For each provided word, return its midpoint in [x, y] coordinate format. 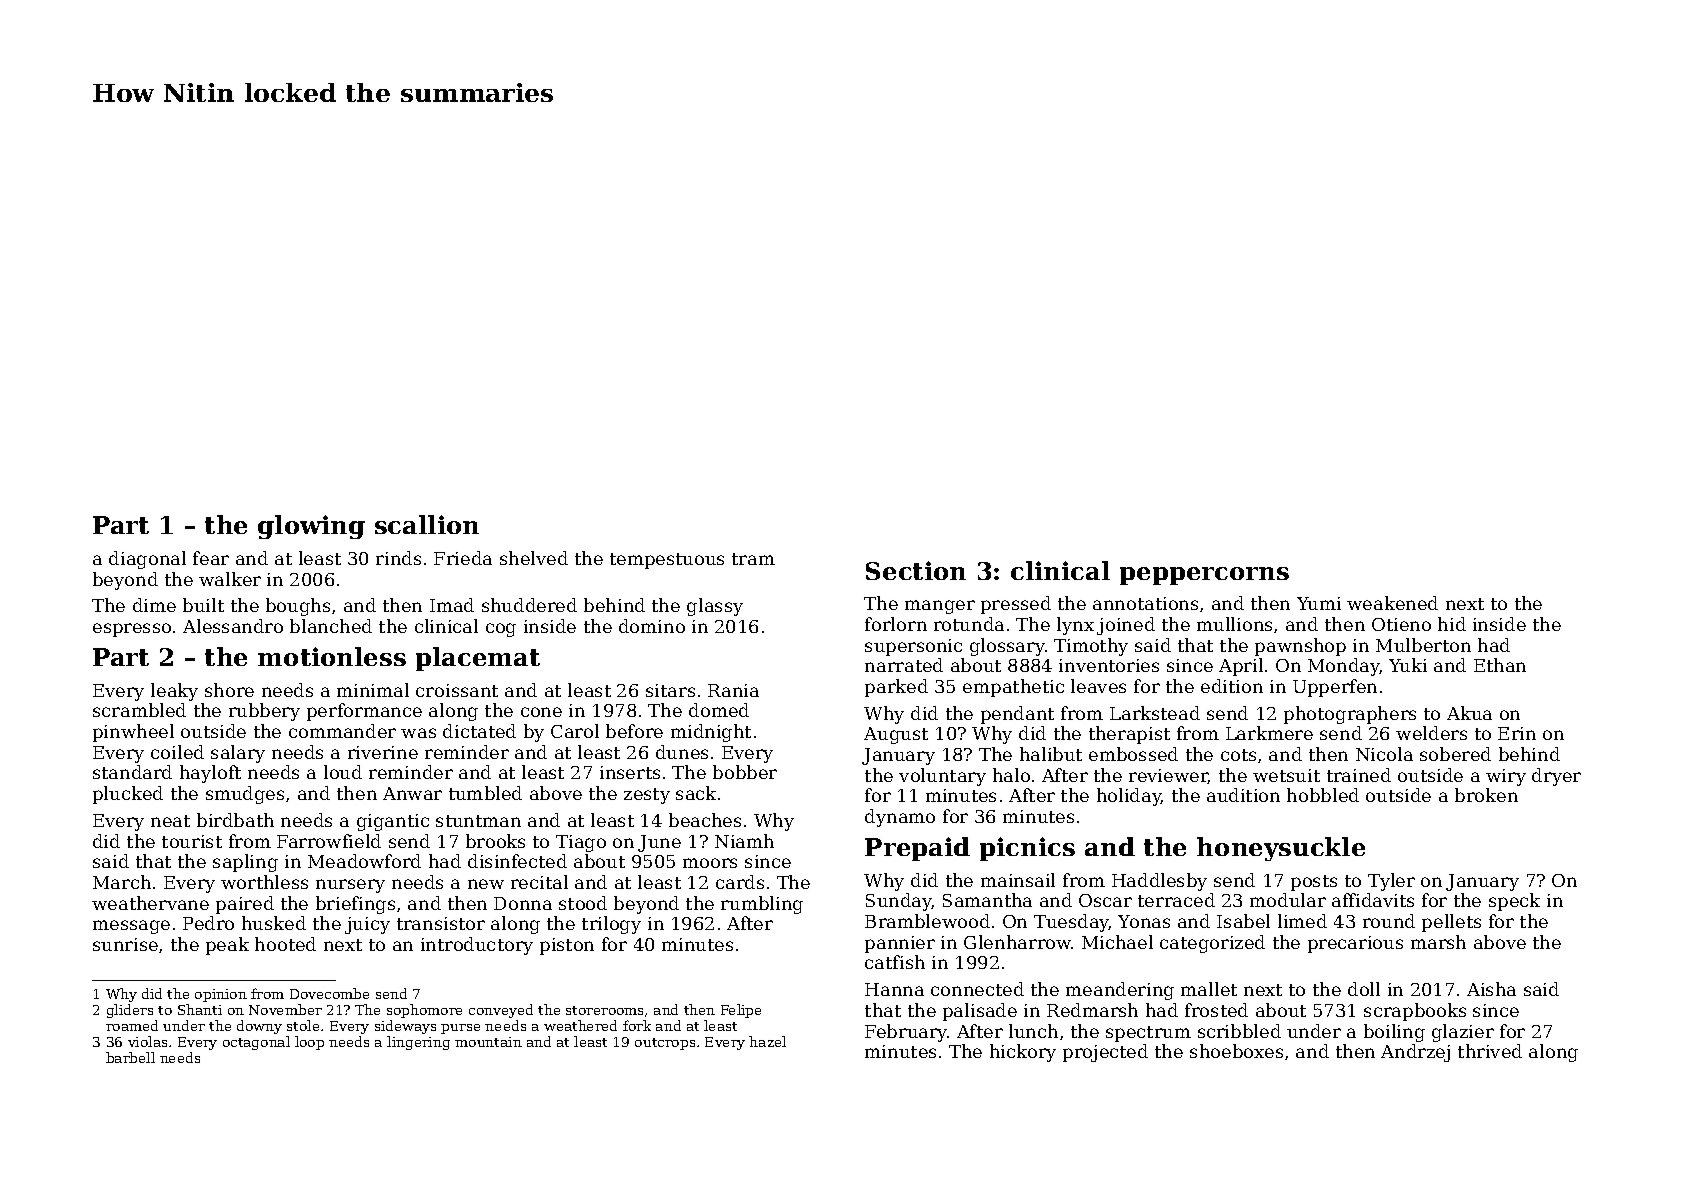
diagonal [147, 560]
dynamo [900, 818]
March [122, 882]
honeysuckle [1281, 849]
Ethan [1500, 665]
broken [1486, 795]
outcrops [665, 1044]
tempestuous [667, 561]
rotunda [969, 624]
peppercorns [1204, 576]
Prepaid [917, 849]
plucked [128, 795]
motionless [332, 656]
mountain [488, 1042]
